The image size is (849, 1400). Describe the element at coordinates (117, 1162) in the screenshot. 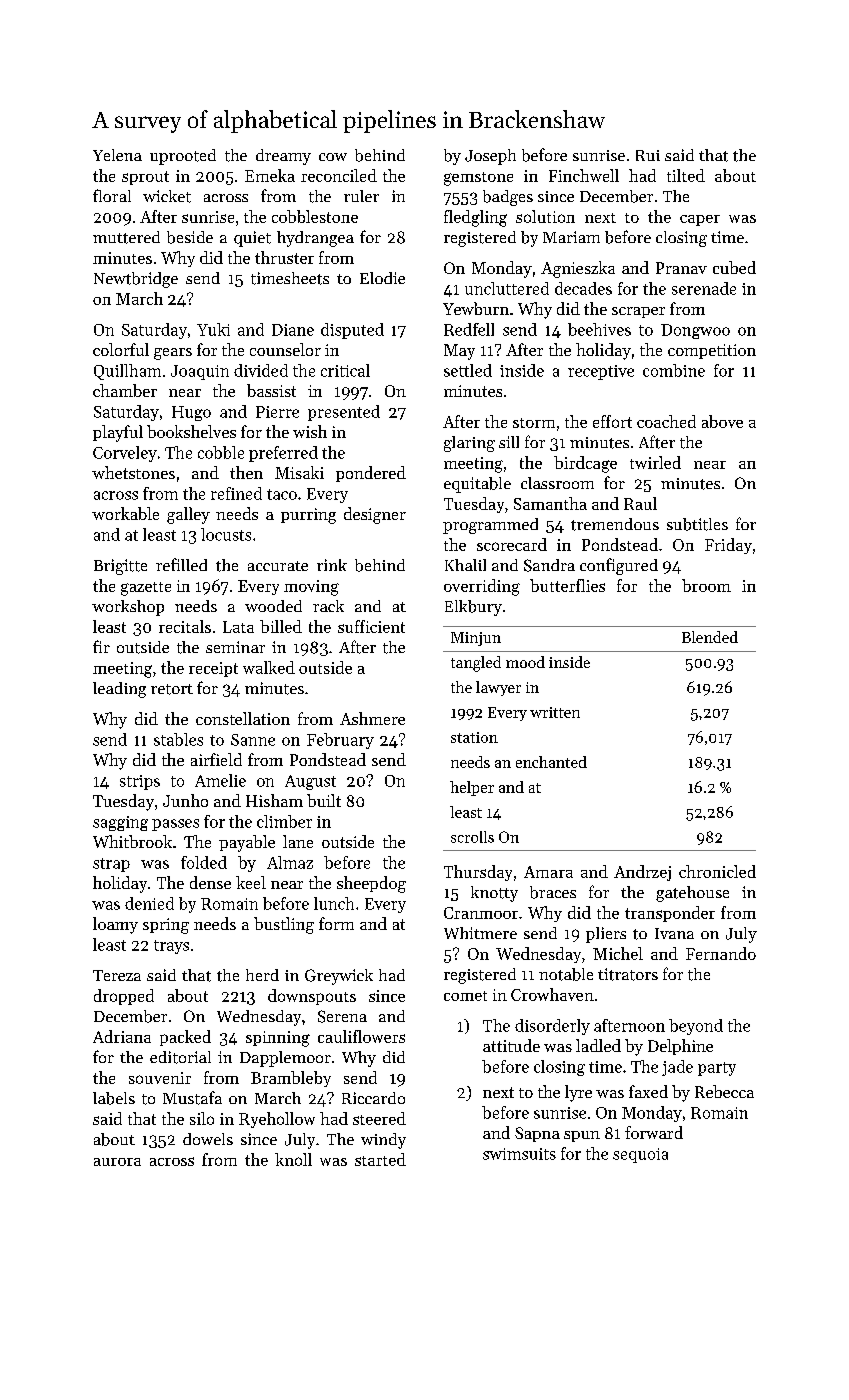

I see `aurora` at that location.
